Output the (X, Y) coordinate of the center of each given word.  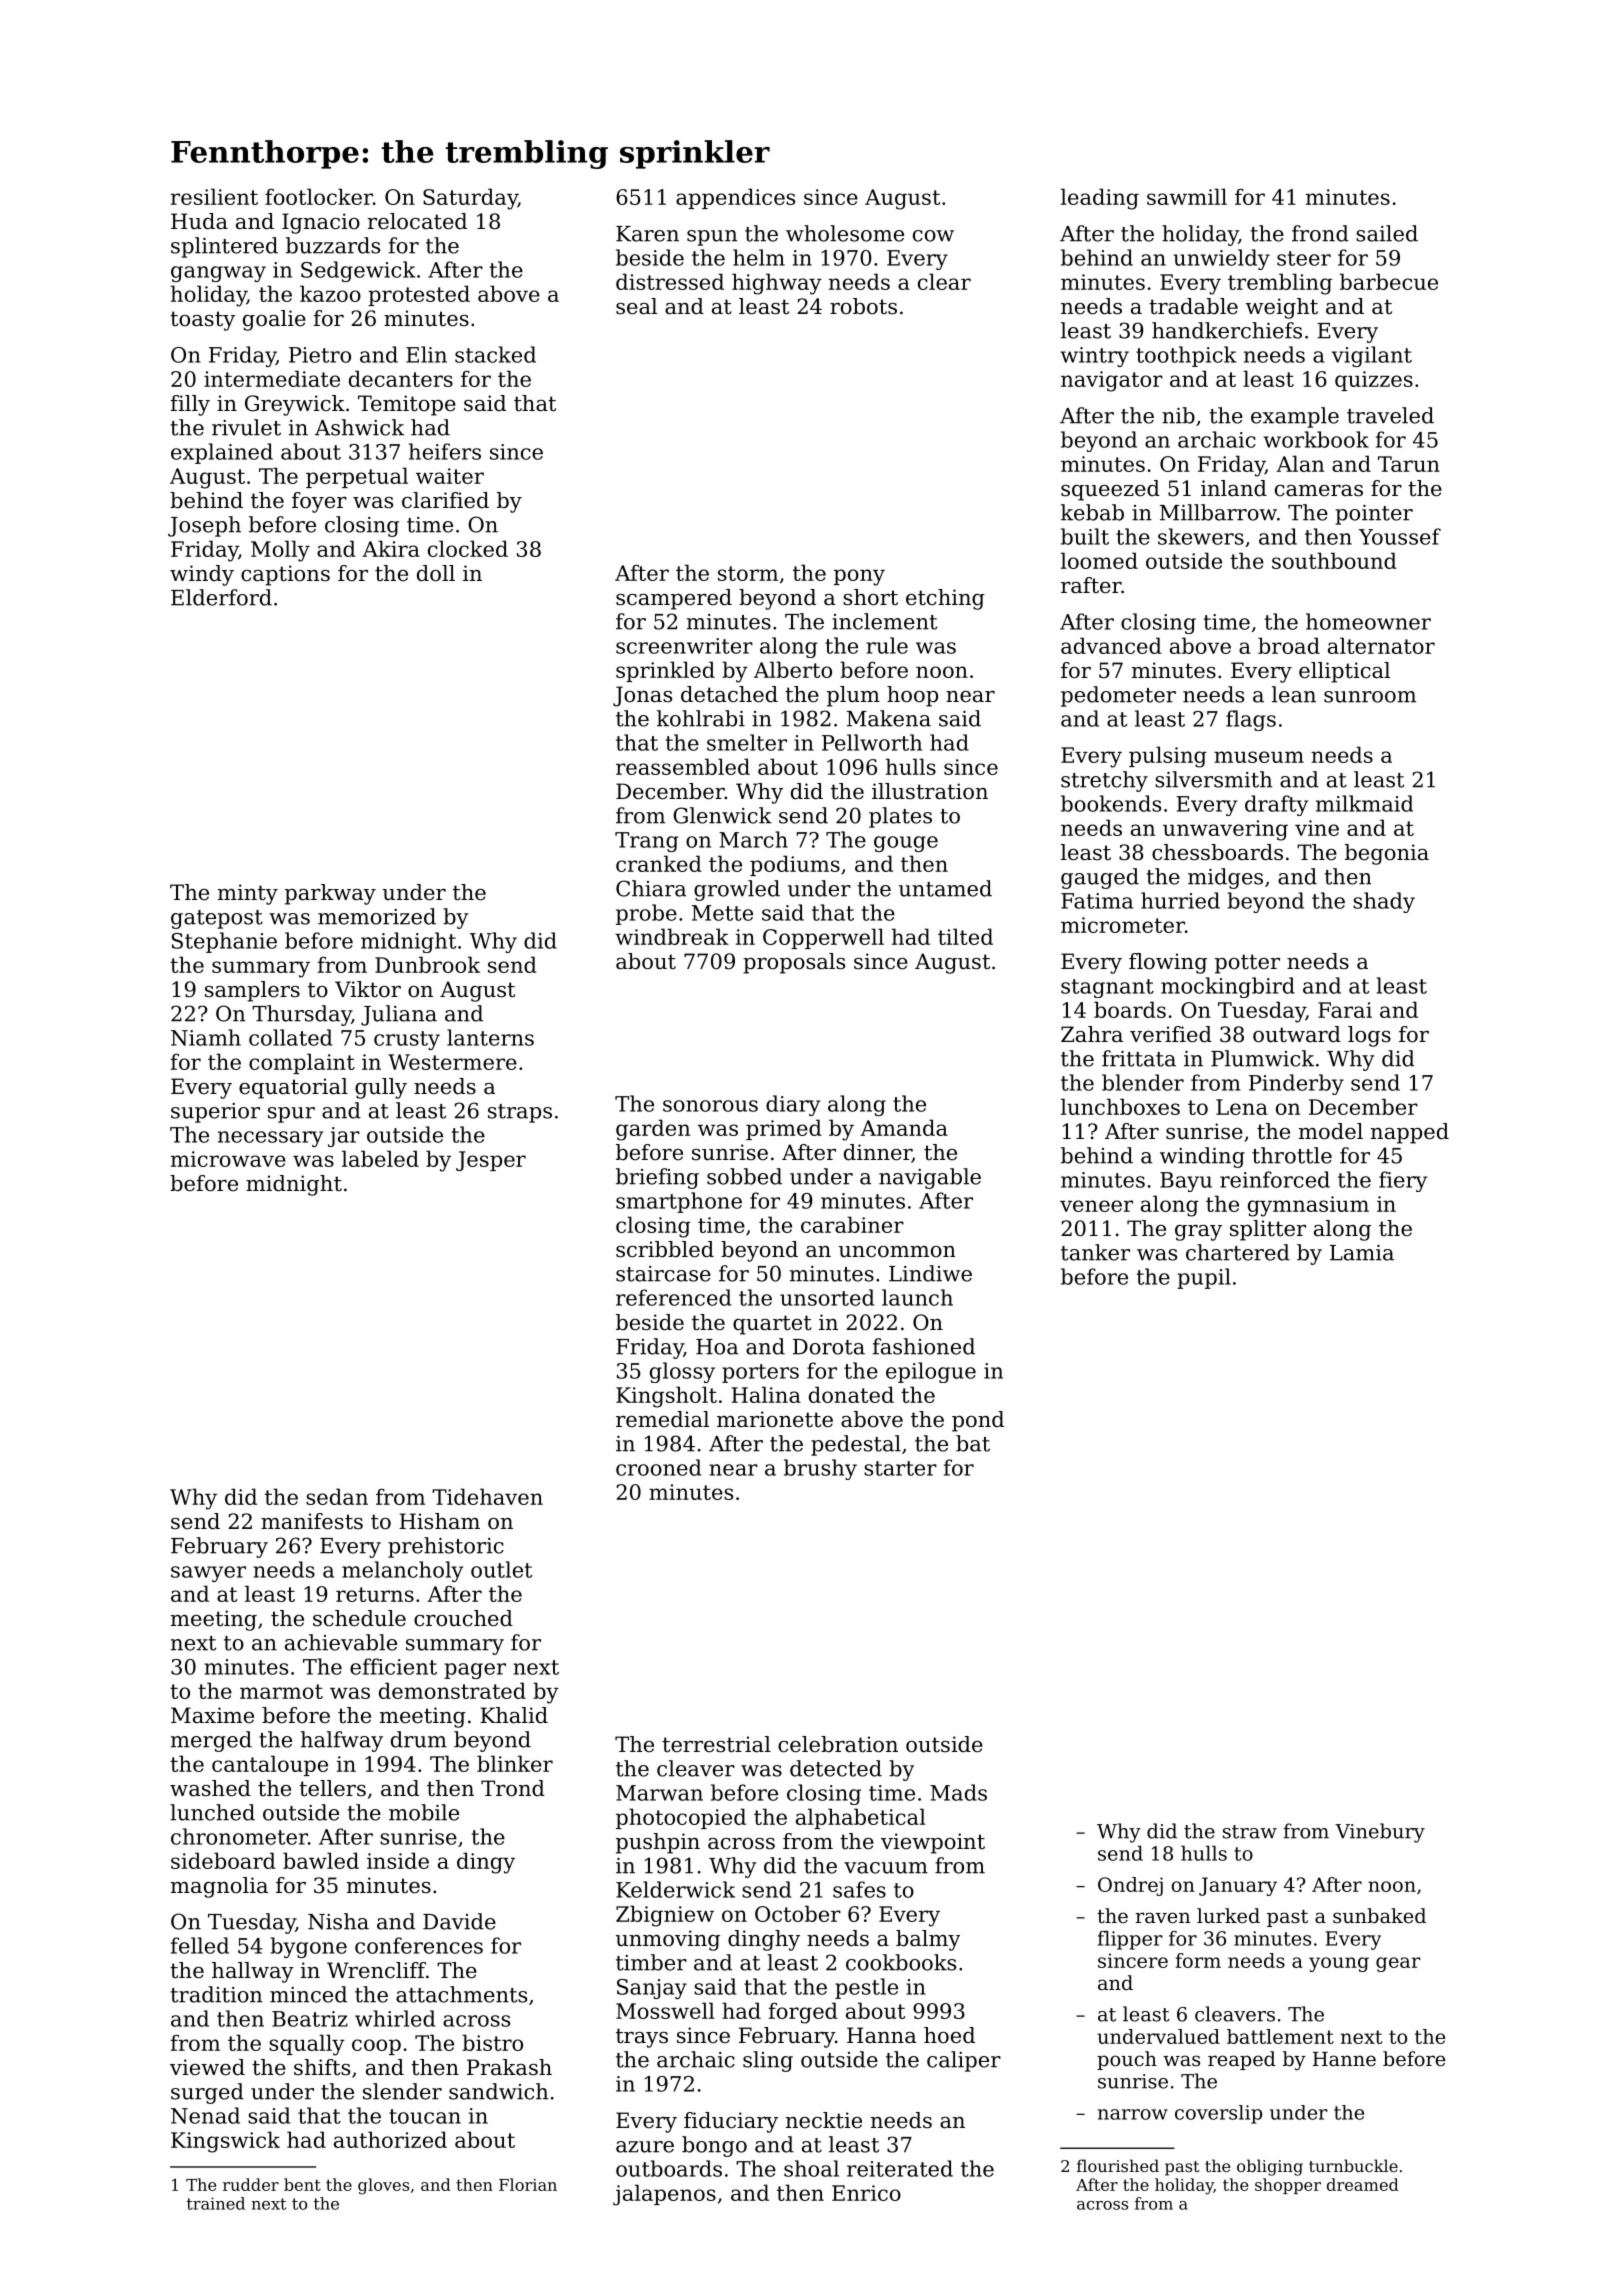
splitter (1268, 1230)
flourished (1118, 2165)
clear (944, 281)
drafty (1276, 805)
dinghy (764, 1940)
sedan (337, 1496)
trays (642, 2038)
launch (917, 1297)
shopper (1288, 2186)
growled (737, 890)
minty (248, 894)
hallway (253, 1972)
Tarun (1409, 464)
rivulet (246, 427)
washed (210, 1788)
